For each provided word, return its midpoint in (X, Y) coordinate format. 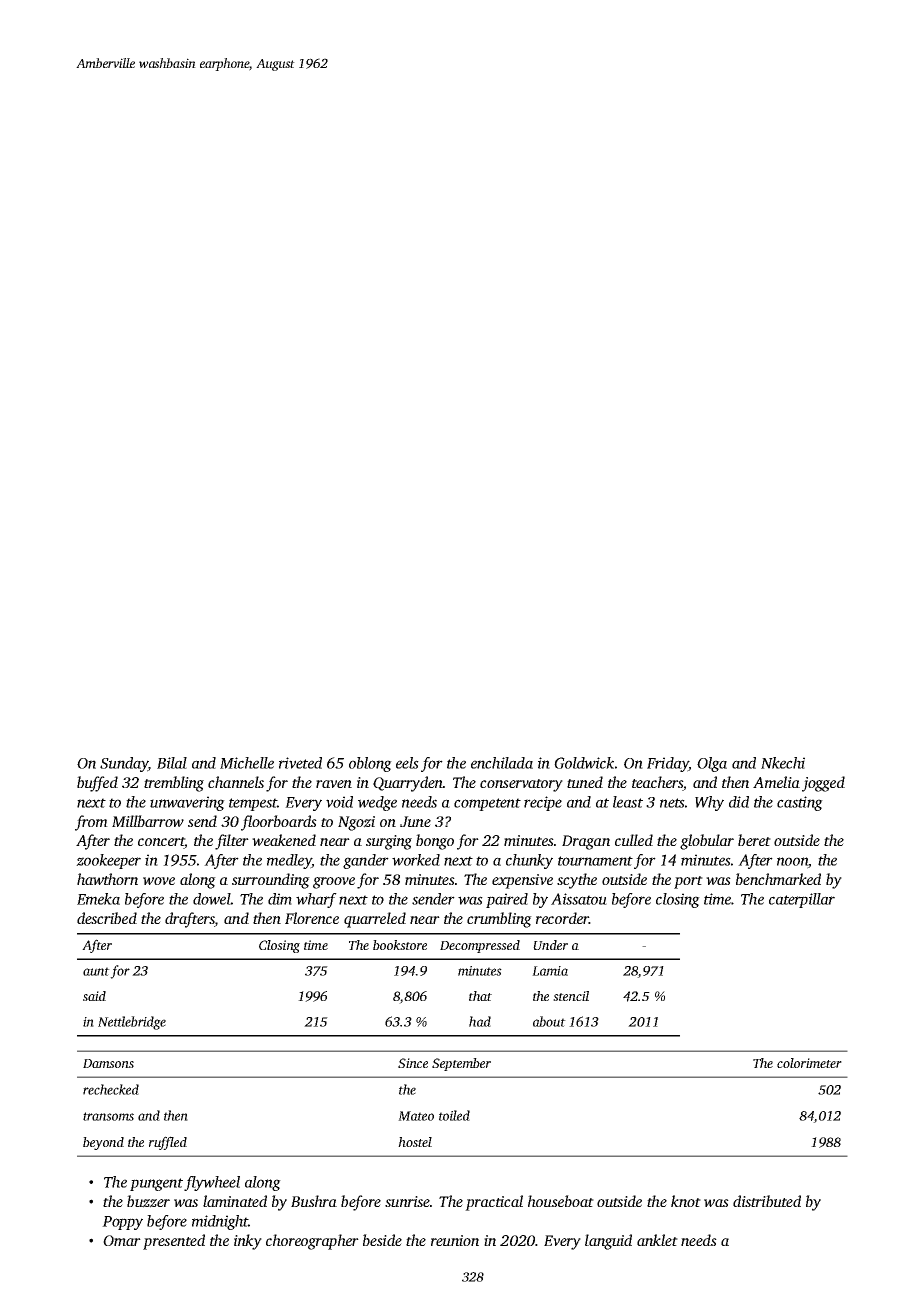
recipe (543, 803)
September (461, 1064)
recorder (562, 918)
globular (707, 842)
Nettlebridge (132, 1023)
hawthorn (107, 879)
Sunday (124, 764)
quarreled (375, 920)
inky (248, 1242)
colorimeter (809, 1063)
